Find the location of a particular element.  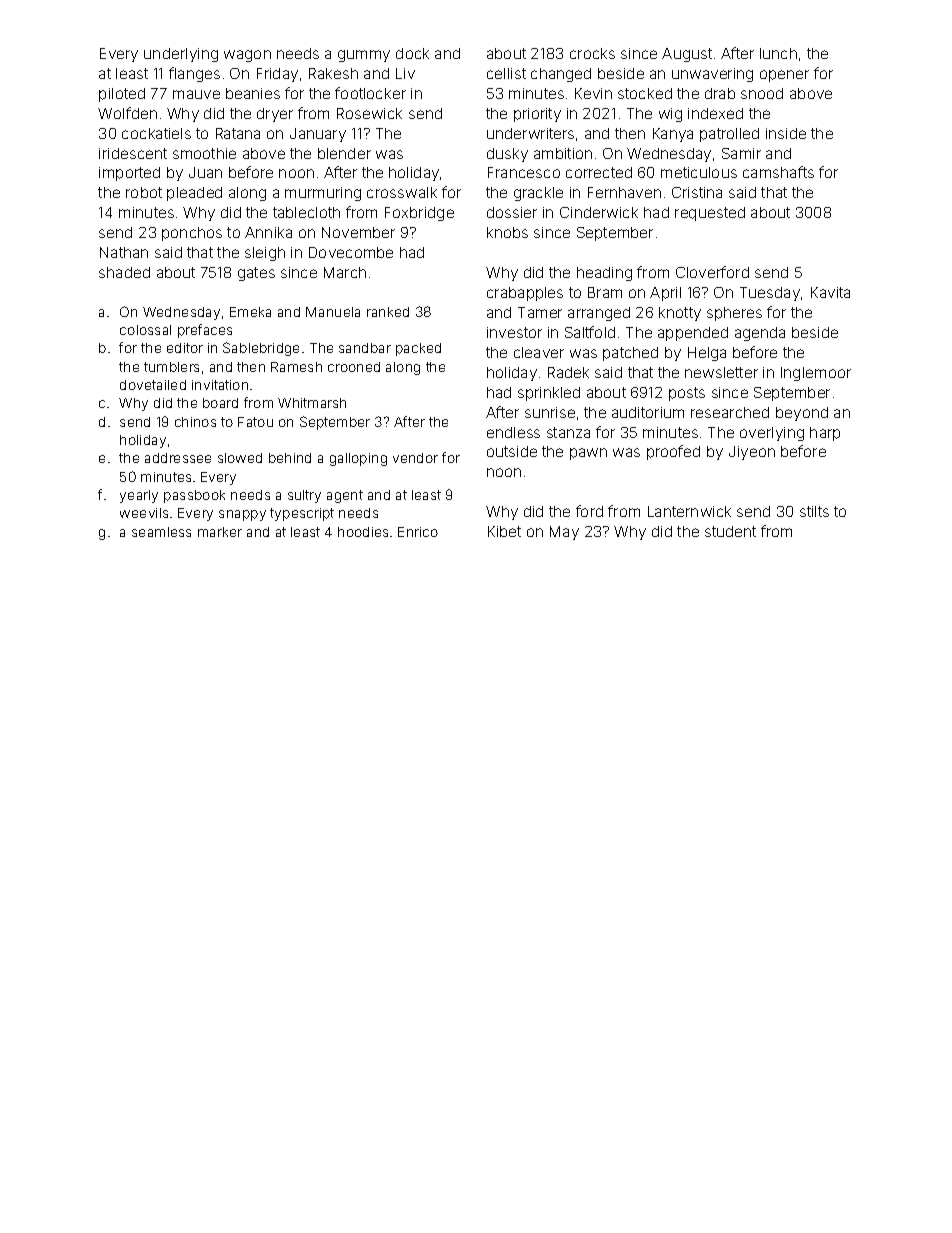

outside is located at coordinates (512, 451).
